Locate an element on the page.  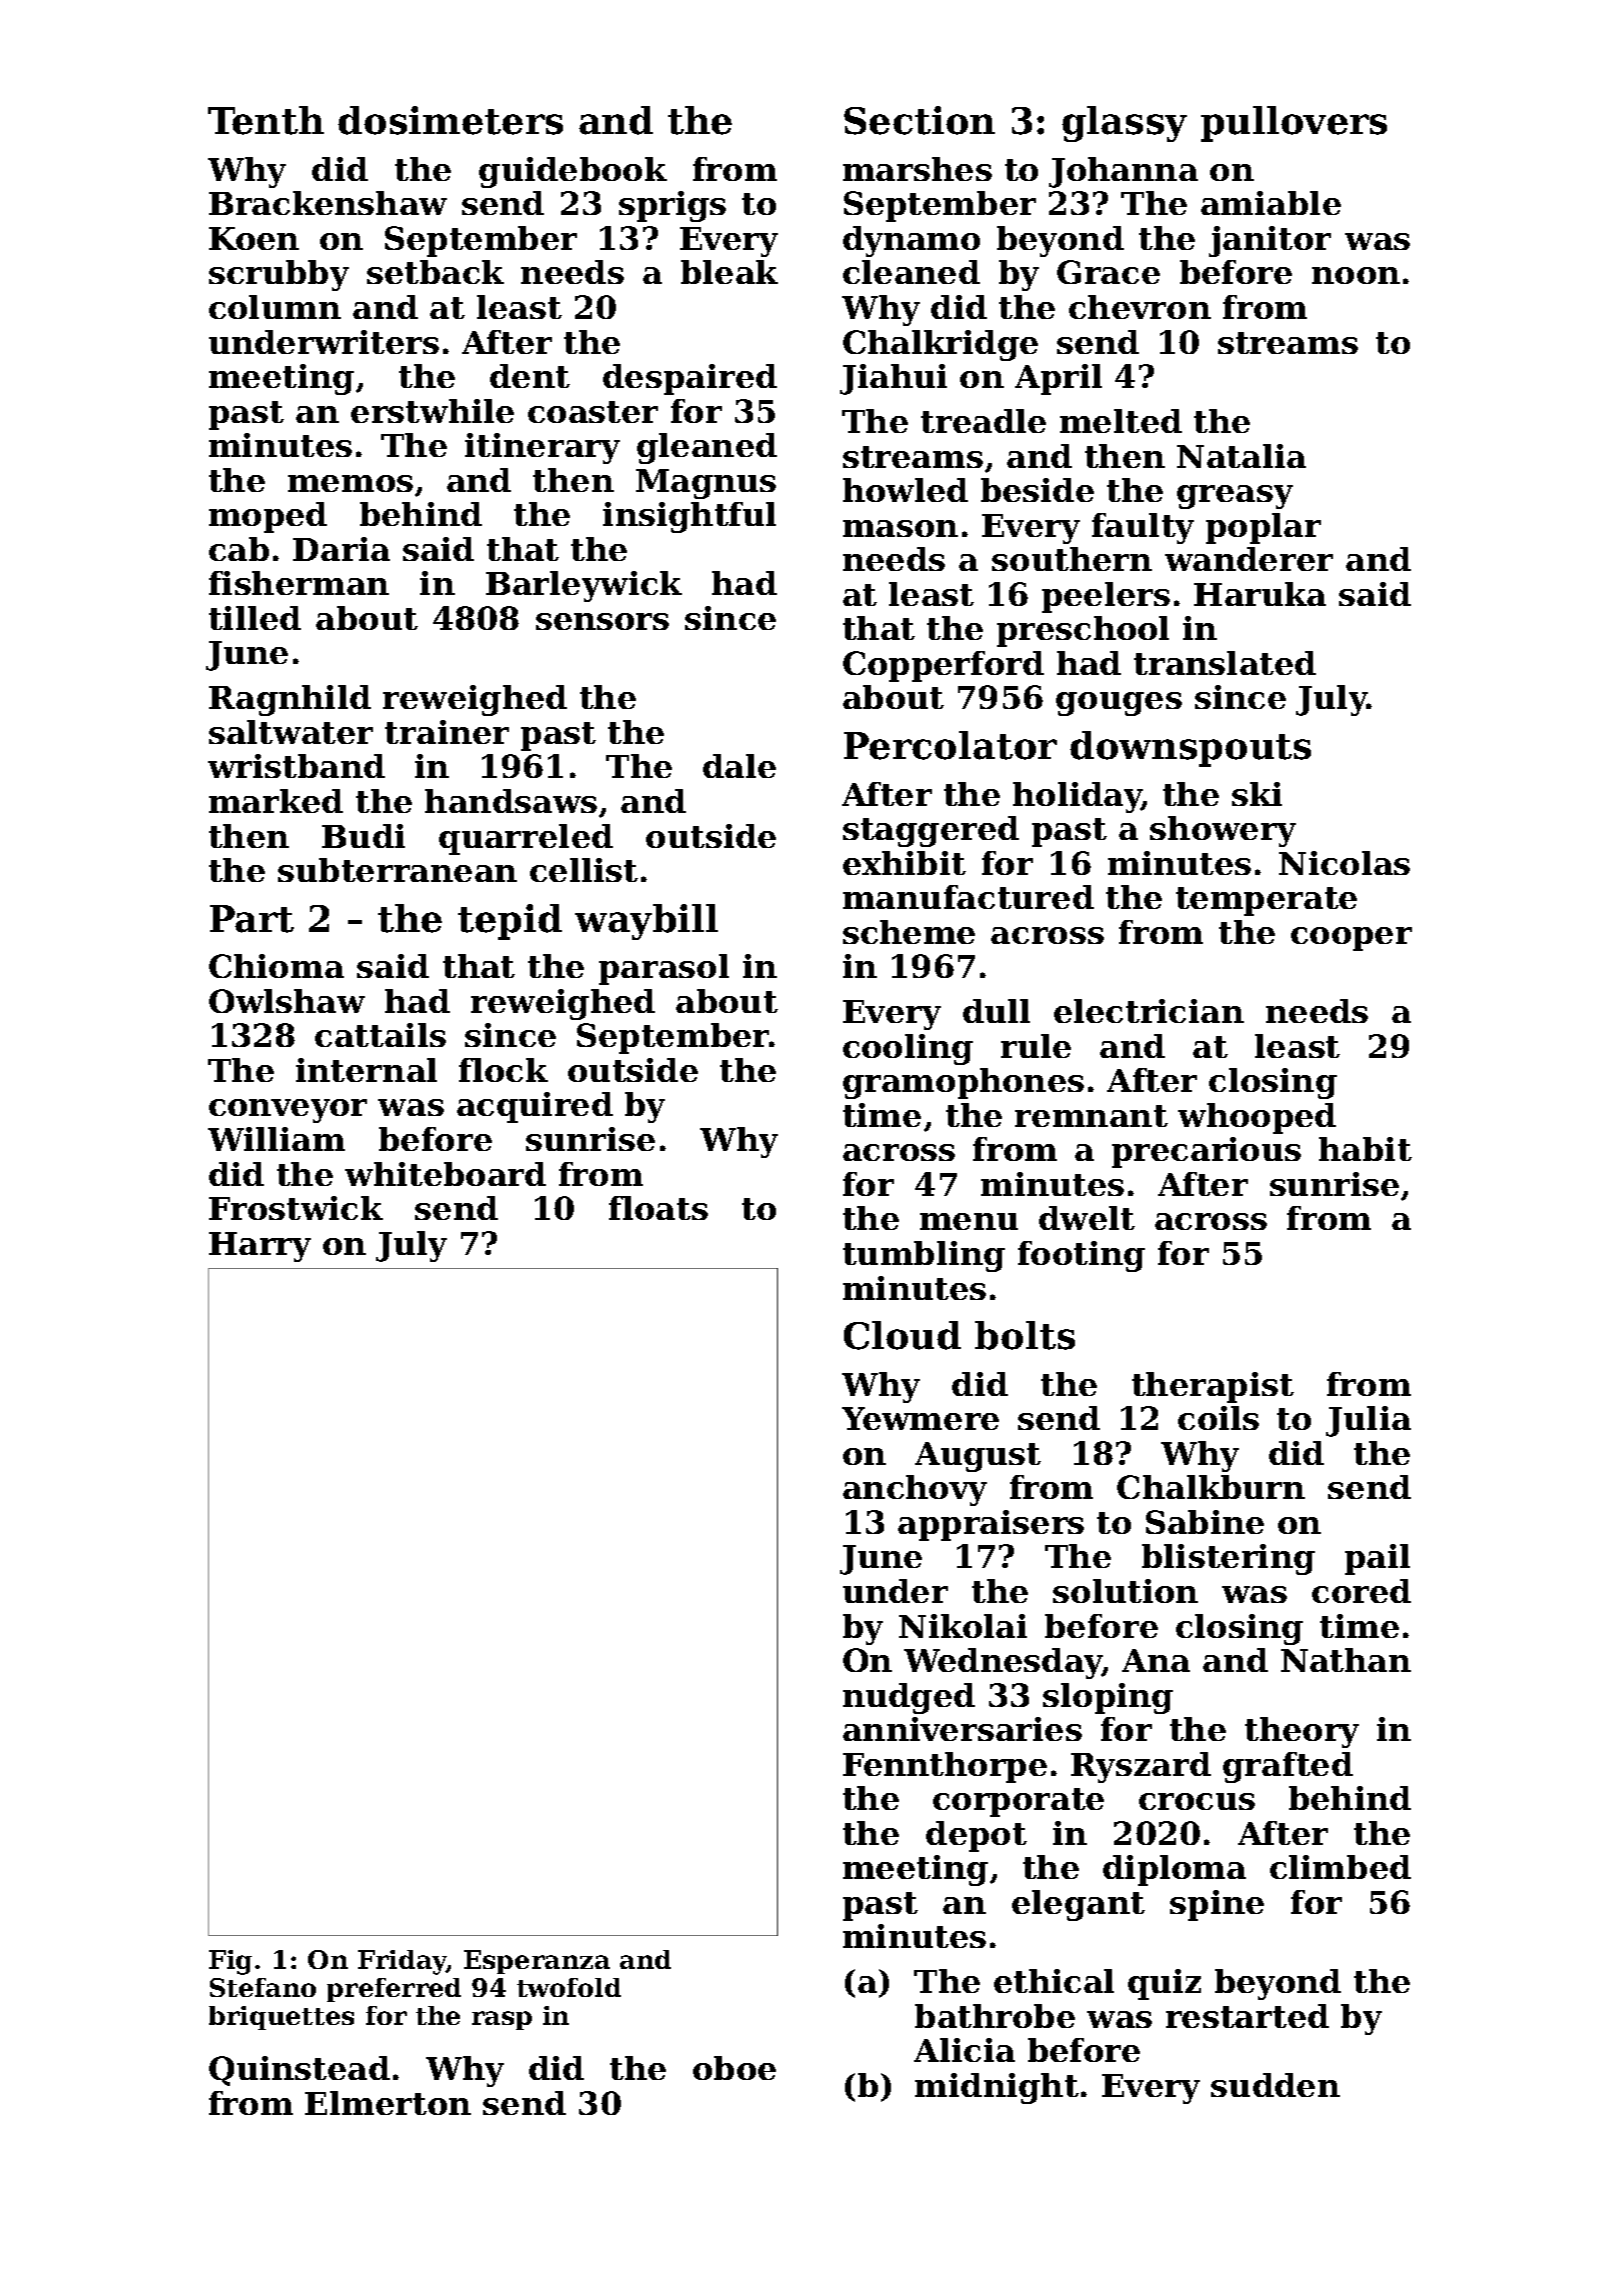
nudged is located at coordinates (909, 1698).
